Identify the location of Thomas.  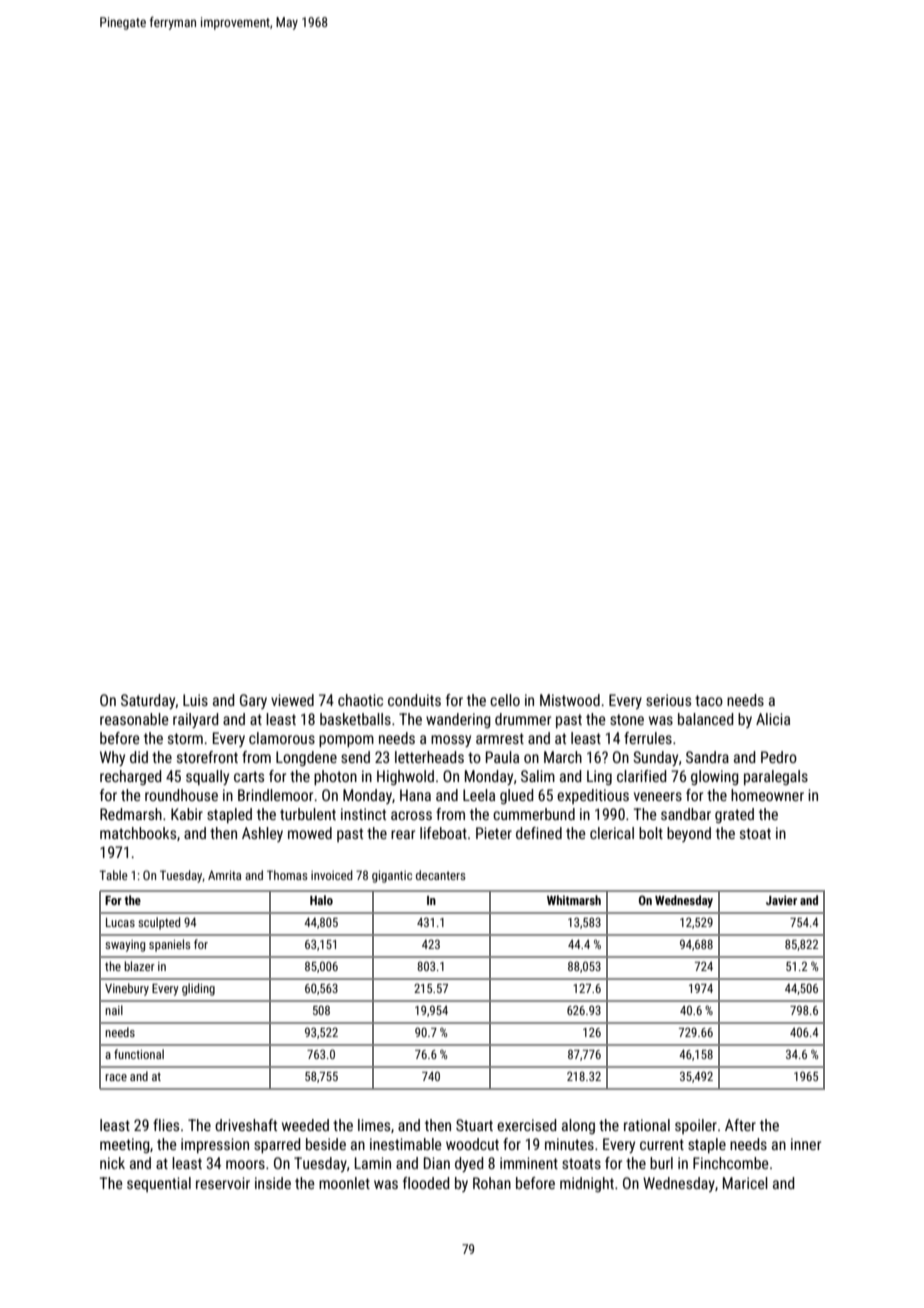
(287, 875).
